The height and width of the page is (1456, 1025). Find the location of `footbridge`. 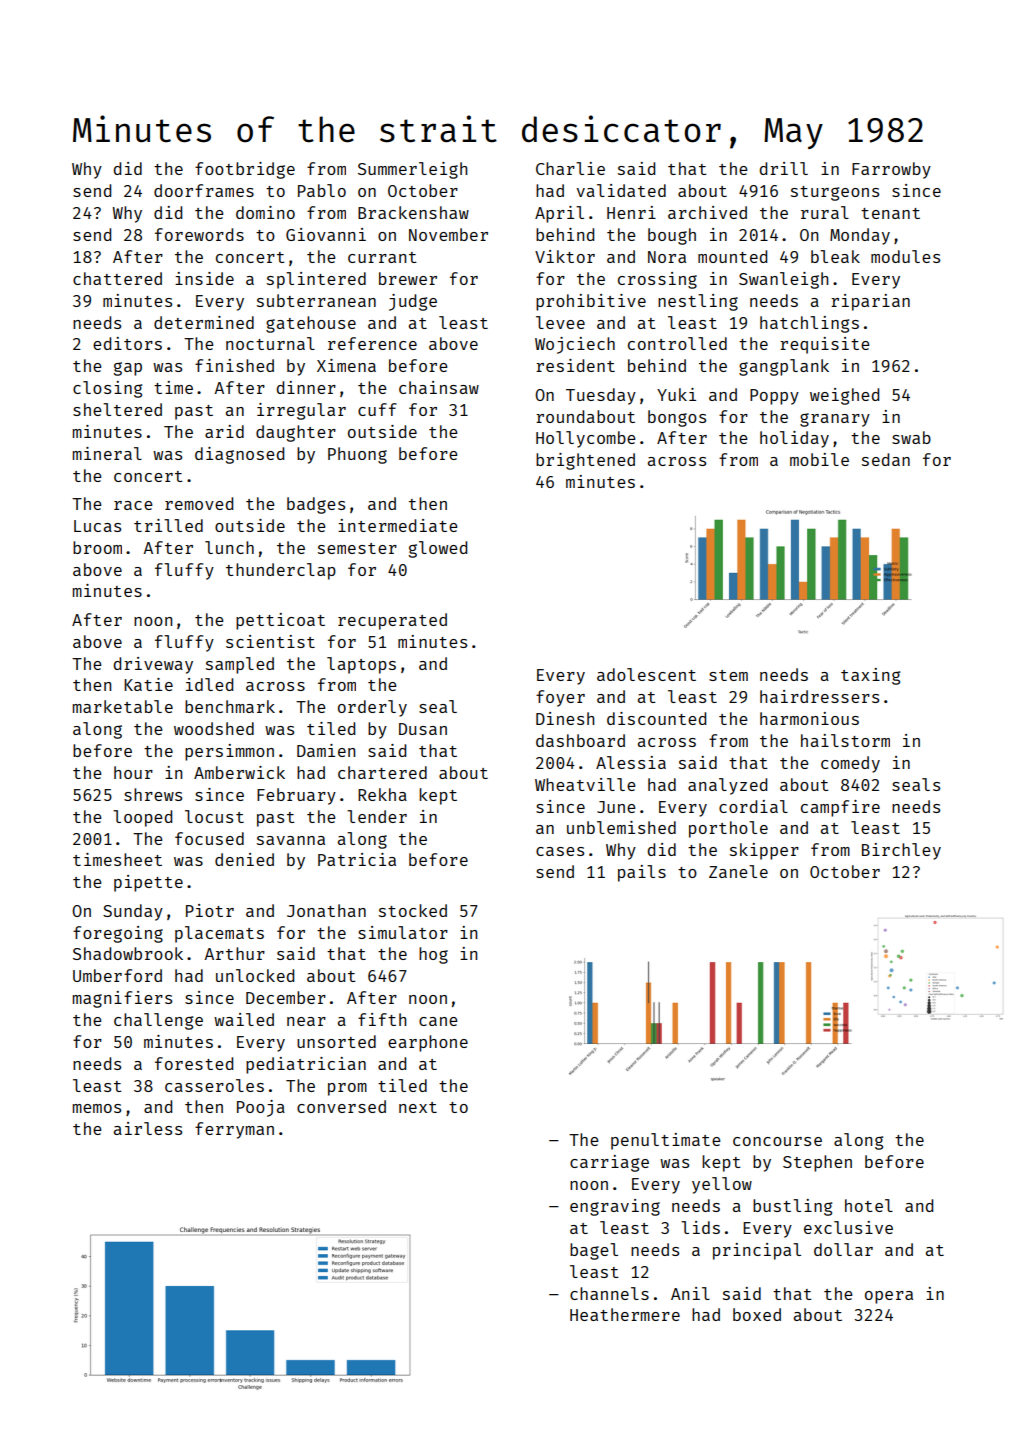

footbridge is located at coordinates (245, 170).
